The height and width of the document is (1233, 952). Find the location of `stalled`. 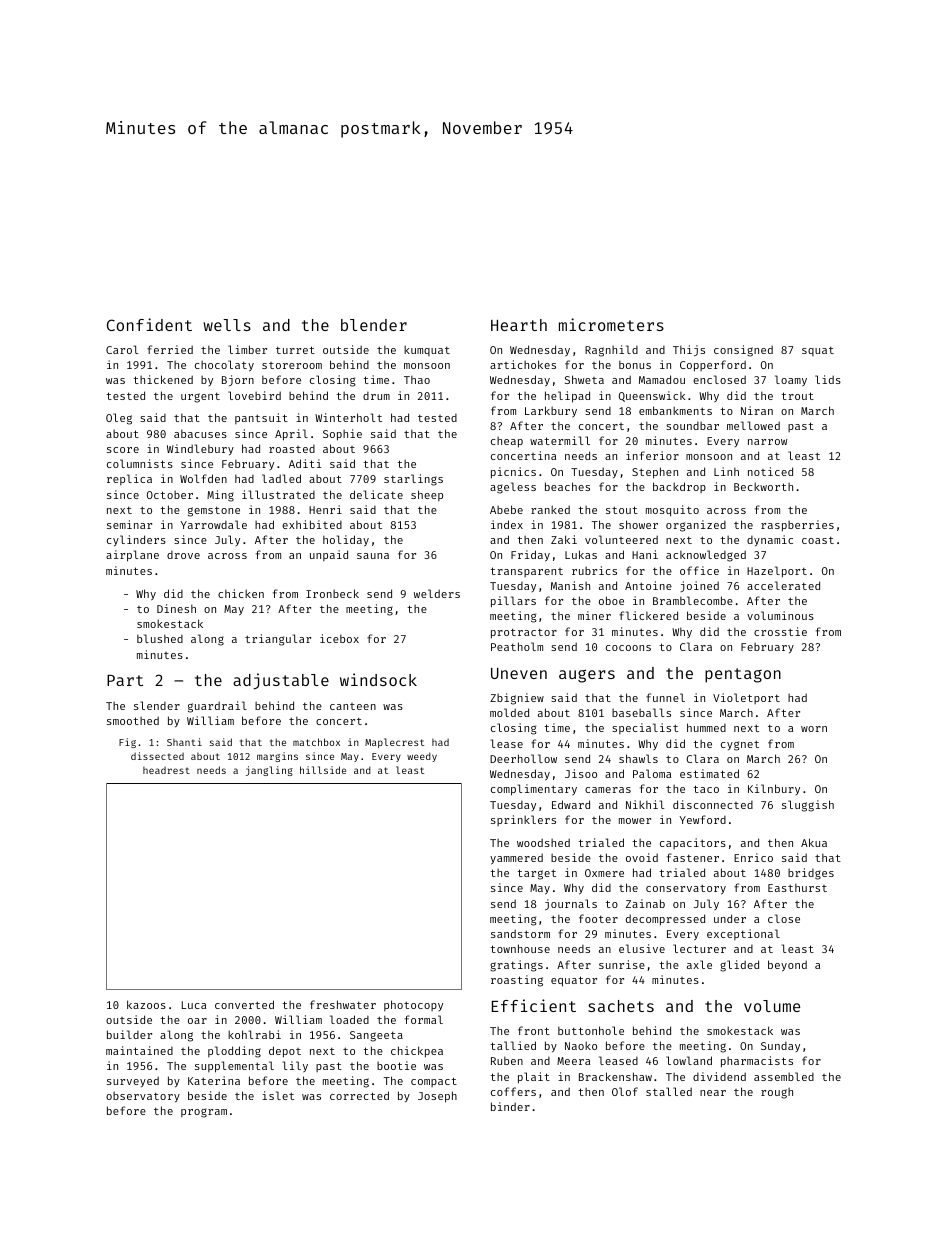

stalled is located at coordinates (669, 1091).
